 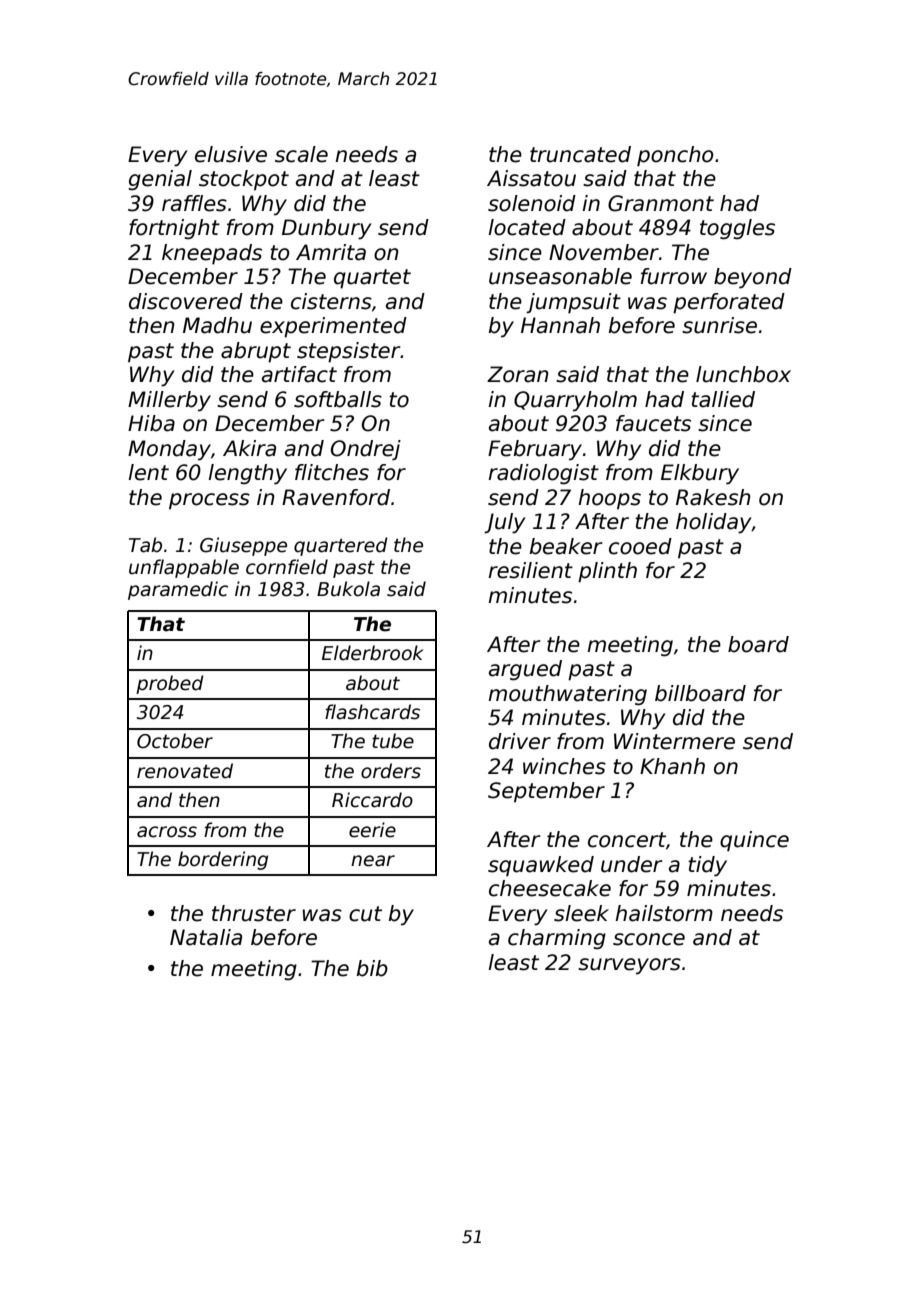 What do you see at coordinates (206, 937) in the screenshot?
I see `Natalia` at bounding box center [206, 937].
